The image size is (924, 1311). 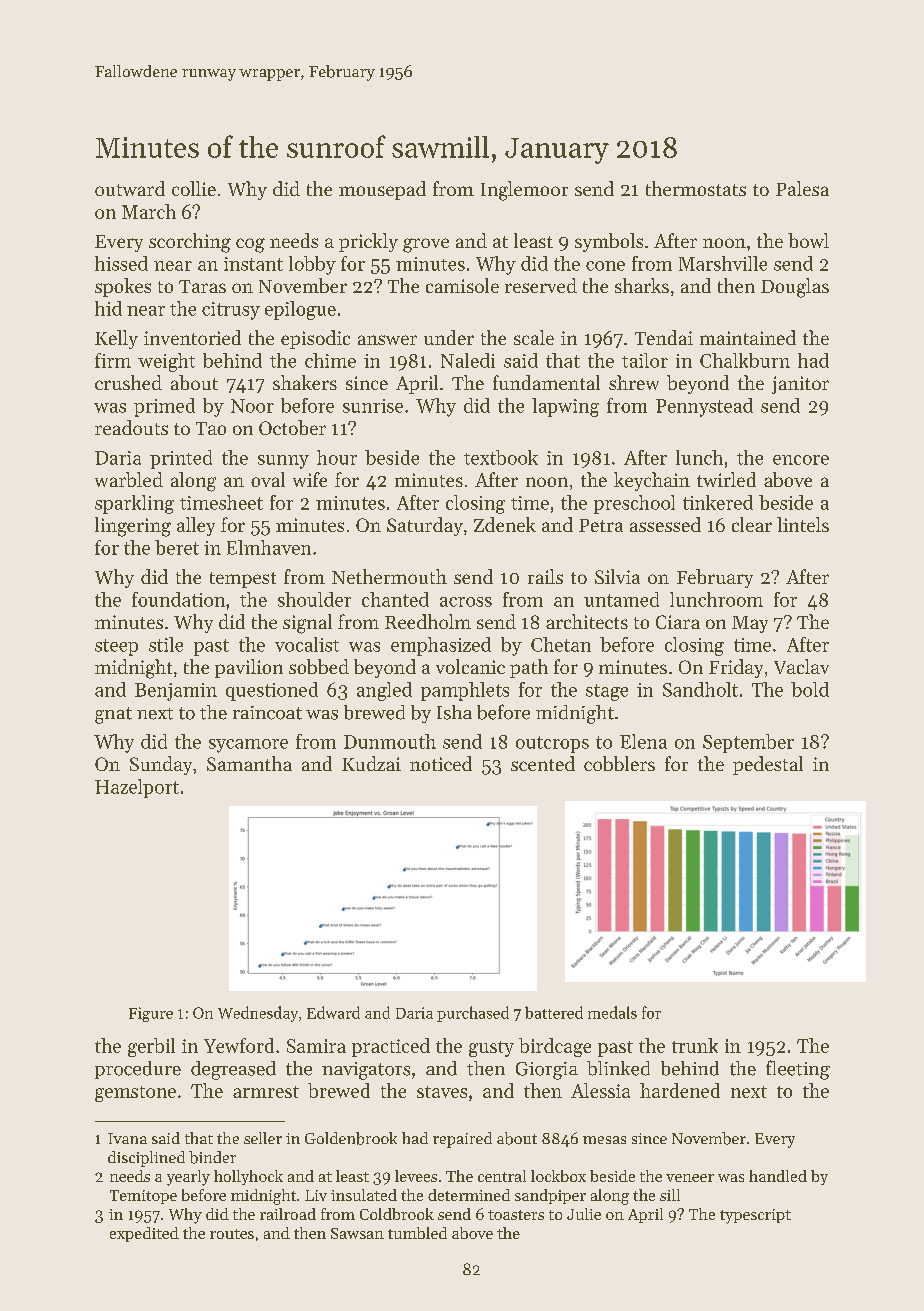 What do you see at coordinates (133, 527) in the image?
I see `lingering` at bounding box center [133, 527].
